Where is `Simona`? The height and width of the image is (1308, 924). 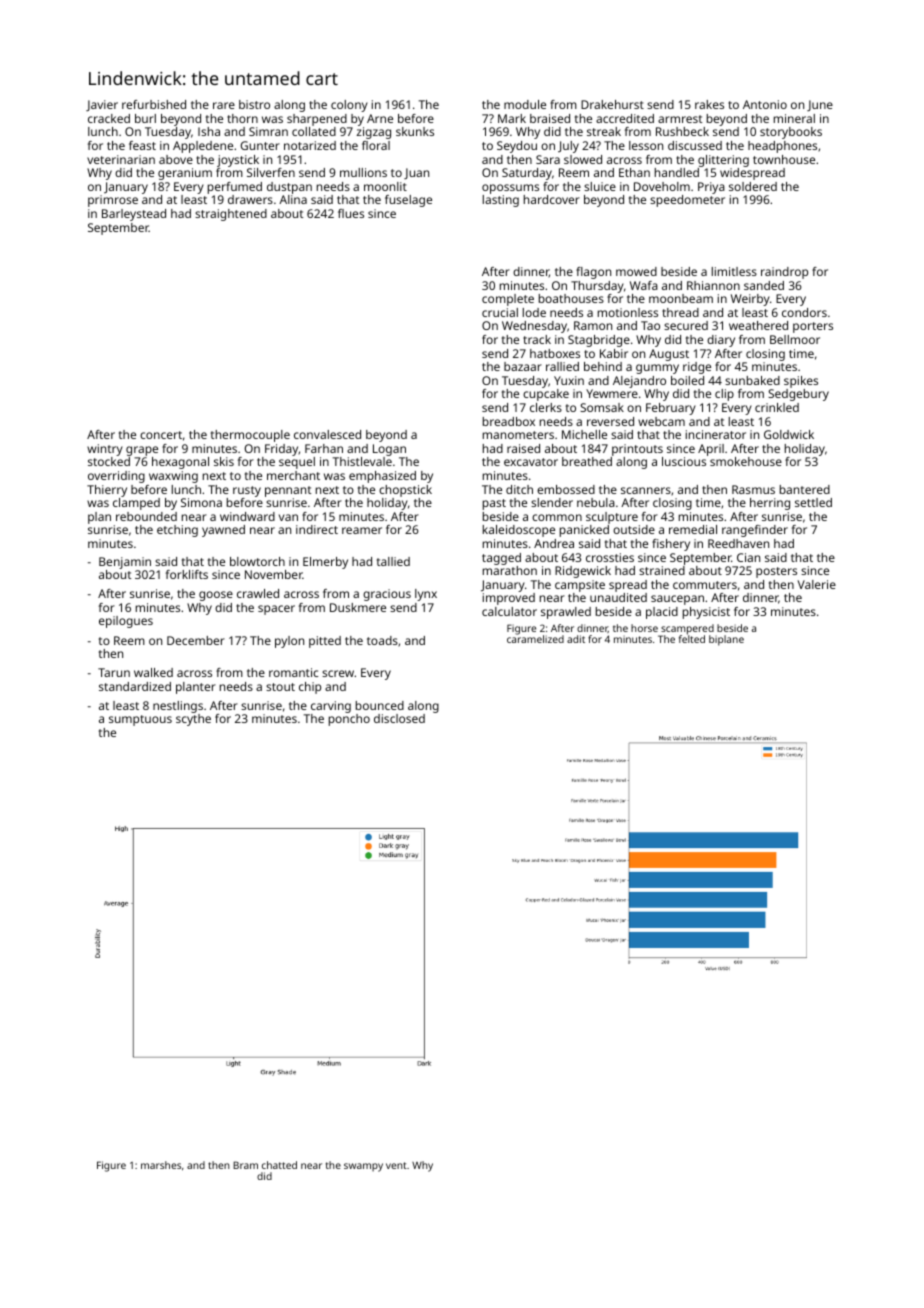 Simona is located at coordinates (201, 502).
